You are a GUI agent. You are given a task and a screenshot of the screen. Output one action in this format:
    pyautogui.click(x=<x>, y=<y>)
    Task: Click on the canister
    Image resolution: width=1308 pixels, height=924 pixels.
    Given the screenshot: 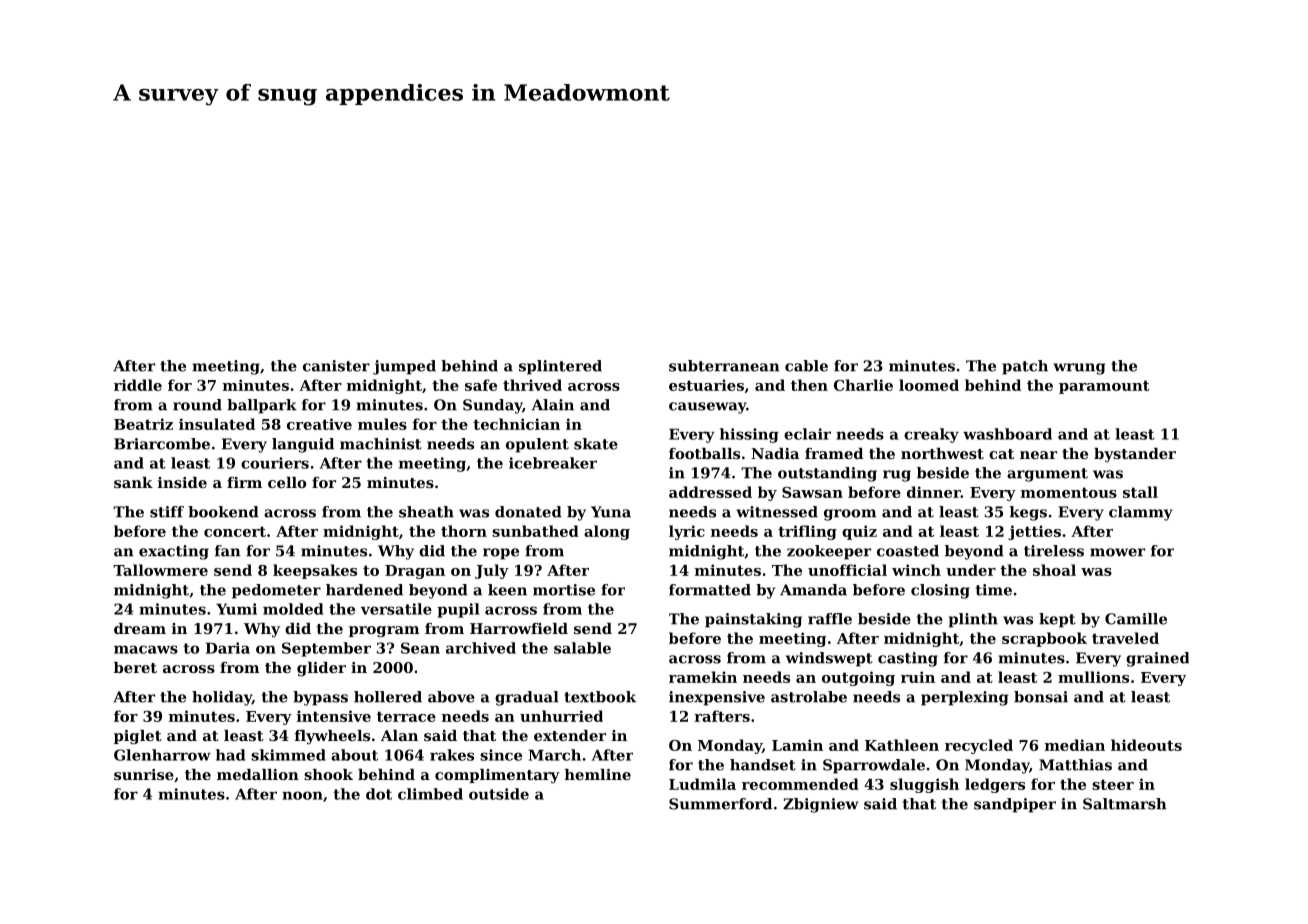 What is the action you would take?
    pyautogui.click(x=336, y=366)
